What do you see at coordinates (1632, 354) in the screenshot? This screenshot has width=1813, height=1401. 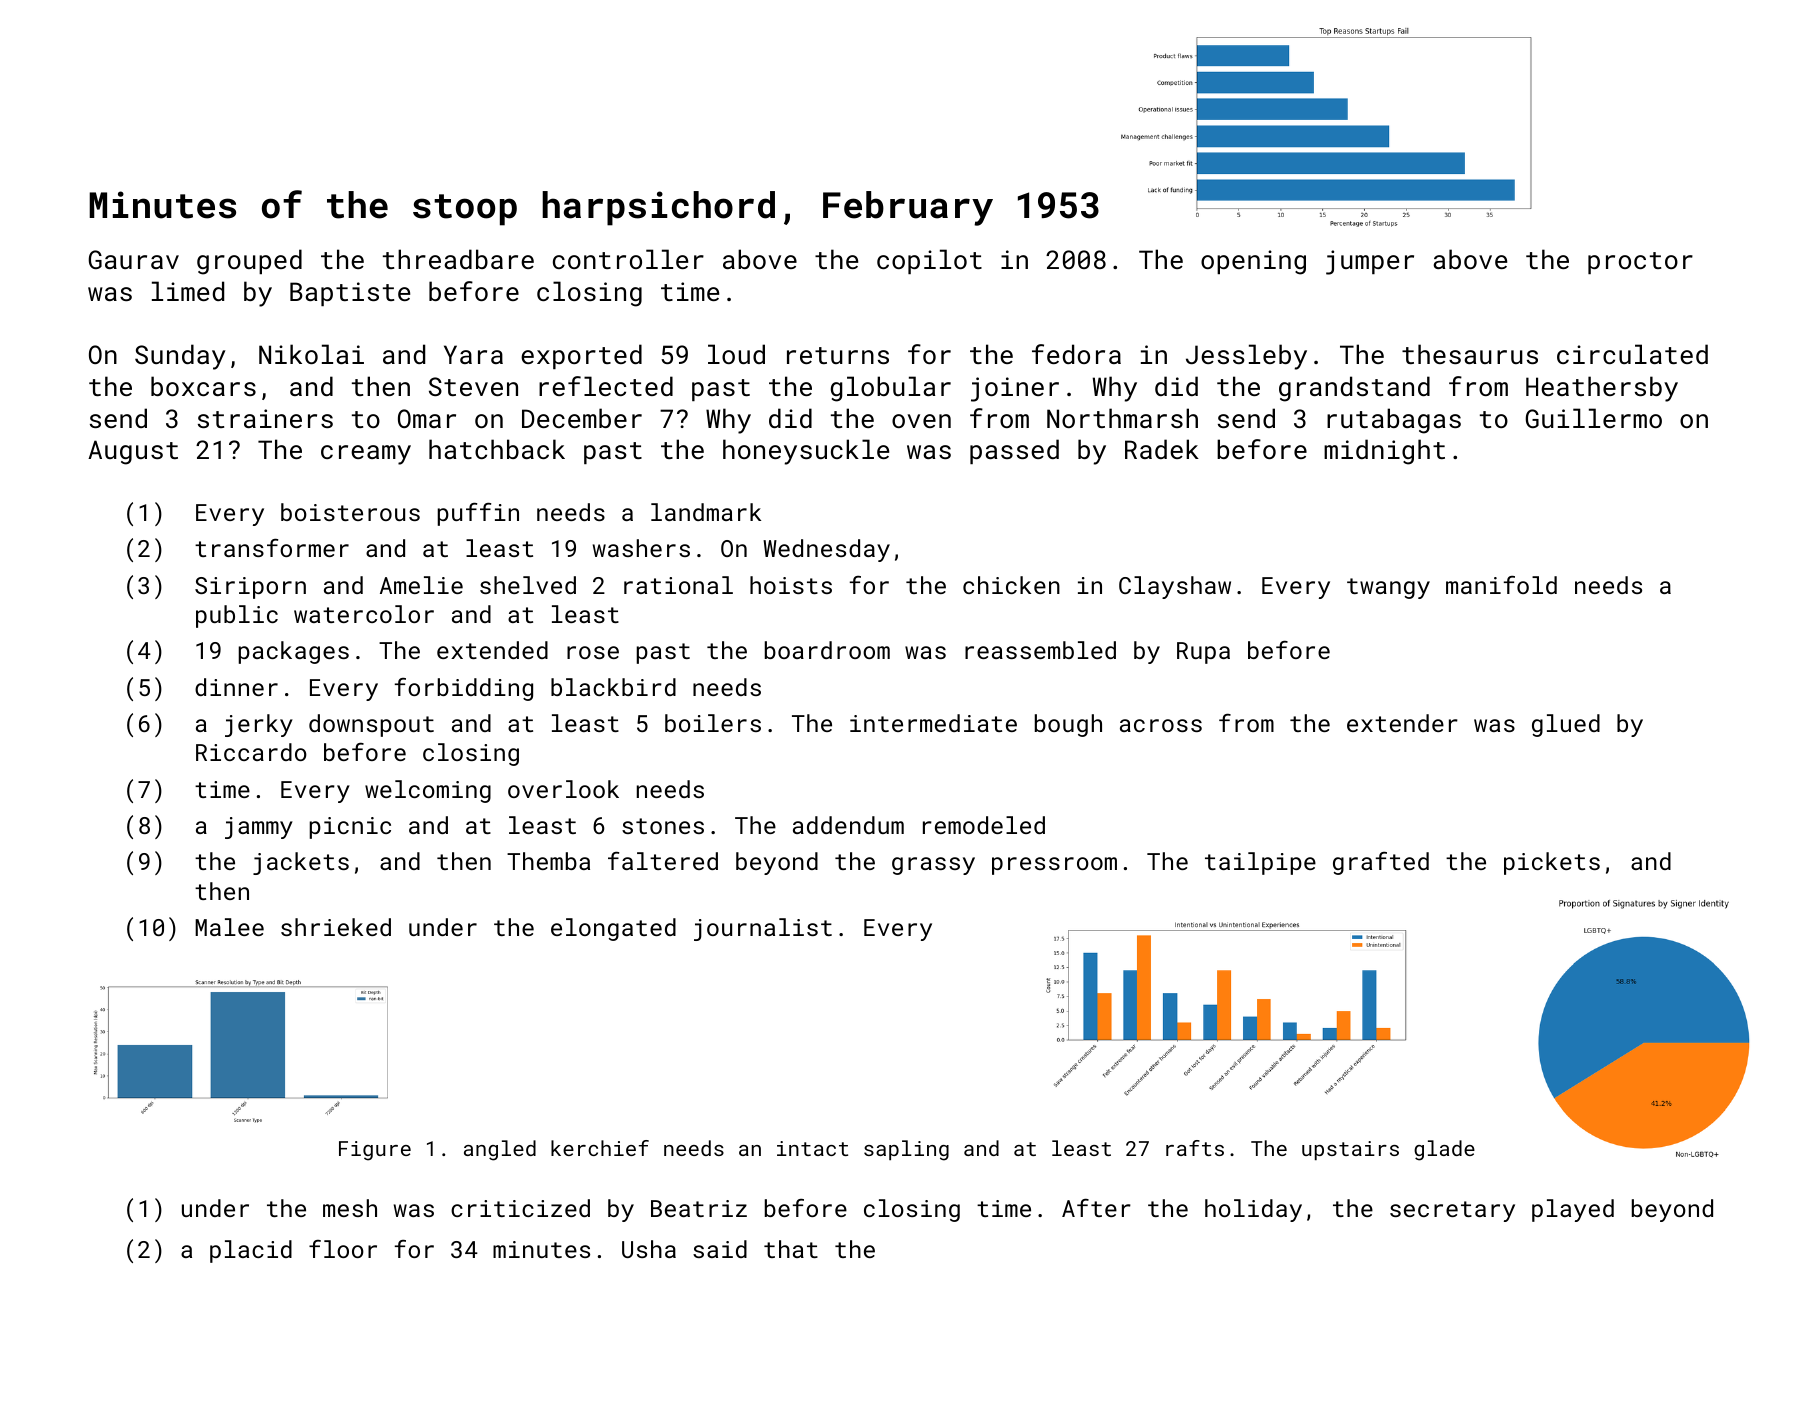 I see `circulated` at bounding box center [1632, 354].
